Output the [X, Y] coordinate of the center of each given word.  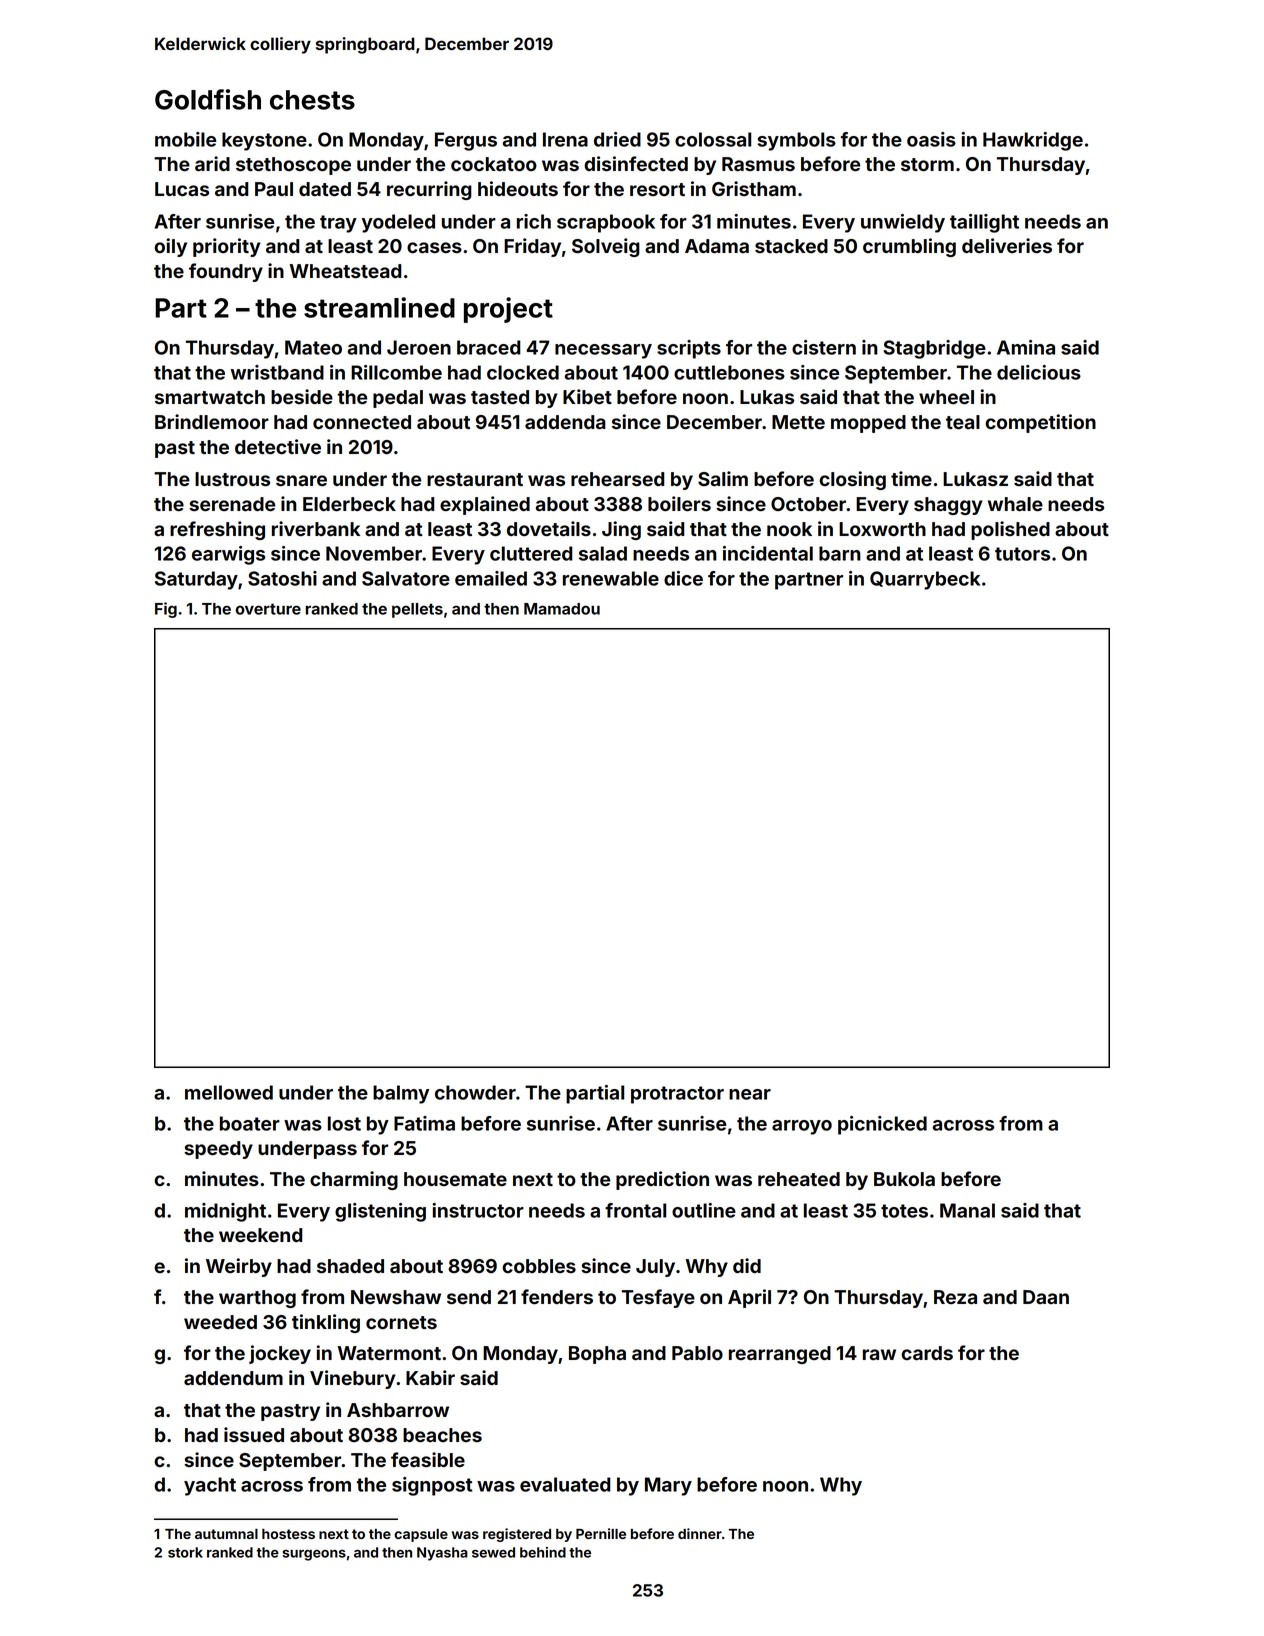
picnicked [882, 1125]
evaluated [565, 1484]
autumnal [226, 1534]
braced [489, 347]
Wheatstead [345, 271]
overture [268, 609]
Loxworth [882, 529]
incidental [768, 553]
